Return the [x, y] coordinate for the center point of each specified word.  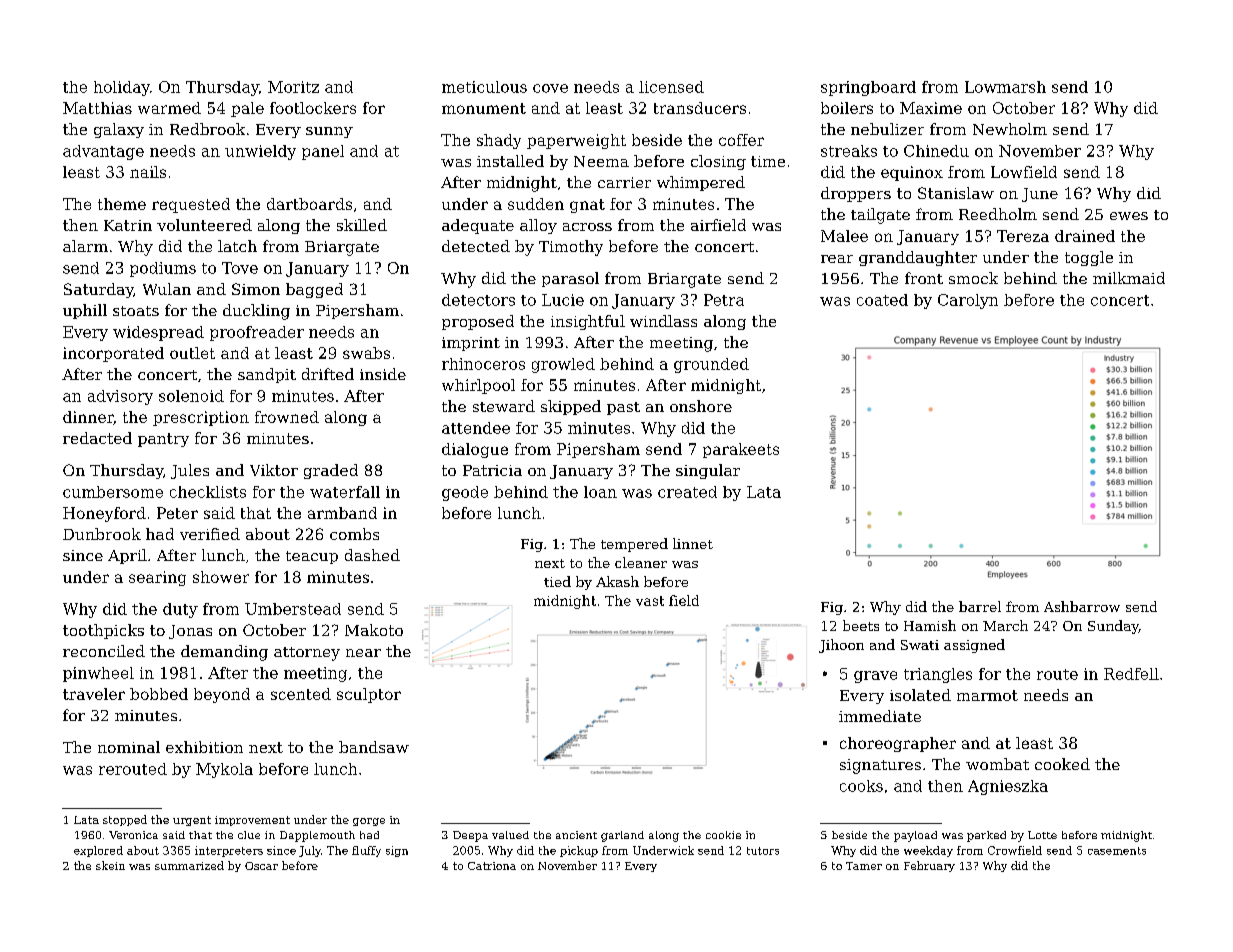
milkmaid [1129, 278]
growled [563, 365]
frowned [287, 417]
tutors [763, 851]
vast [650, 601]
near [363, 653]
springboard [868, 88]
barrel [980, 606]
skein [110, 865]
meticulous [484, 87]
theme [122, 204]
